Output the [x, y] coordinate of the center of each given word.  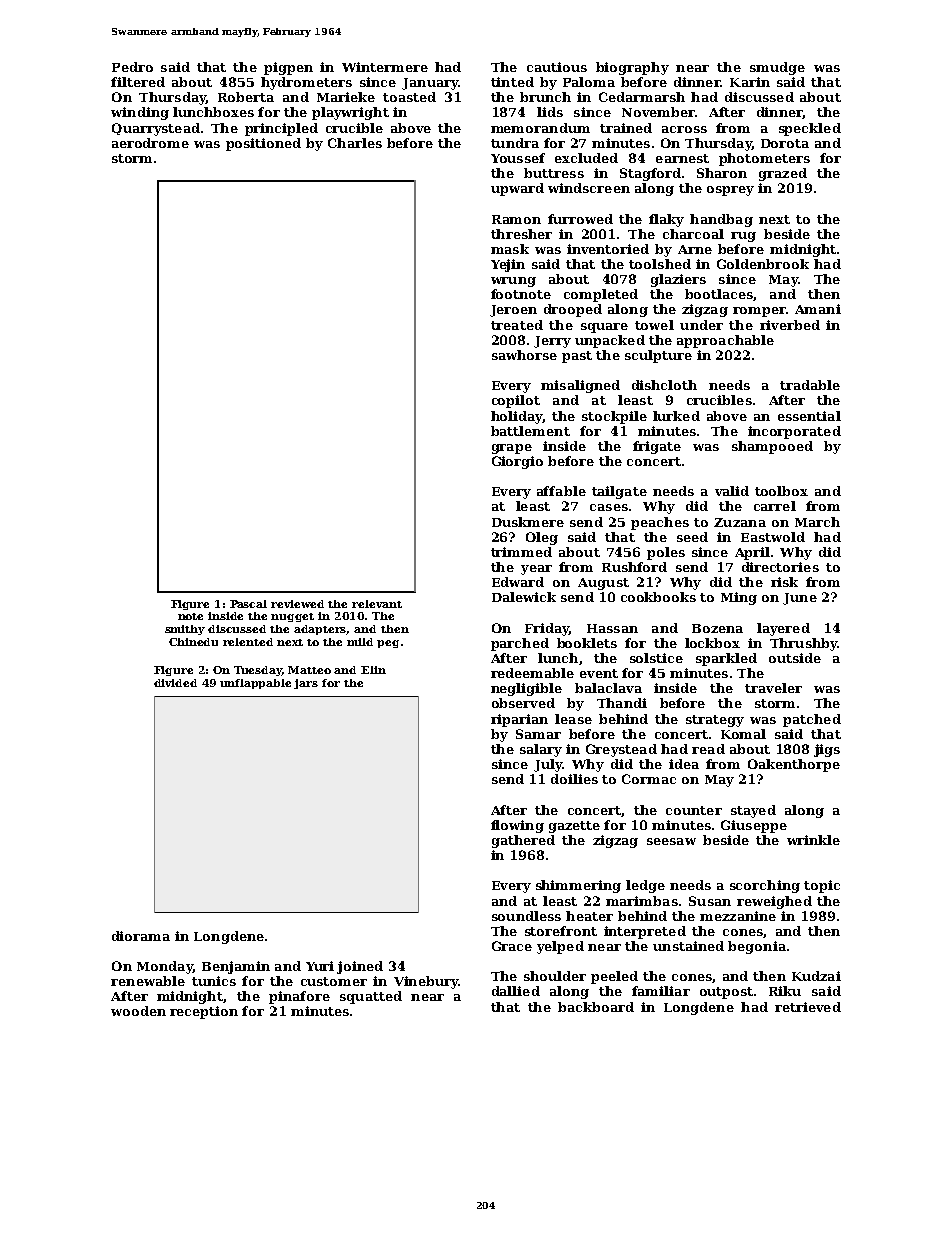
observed [523, 703]
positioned [263, 144]
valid [732, 491]
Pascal [248, 604]
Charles [355, 143]
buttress [554, 173]
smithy [185, 630]
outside [795, 658]
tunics [214, 981]
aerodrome [150, 143]
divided [175, 683]
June [800, 599]
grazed [783, 174]
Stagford [650, 174]
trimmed [521, 552]
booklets [587, 643]
